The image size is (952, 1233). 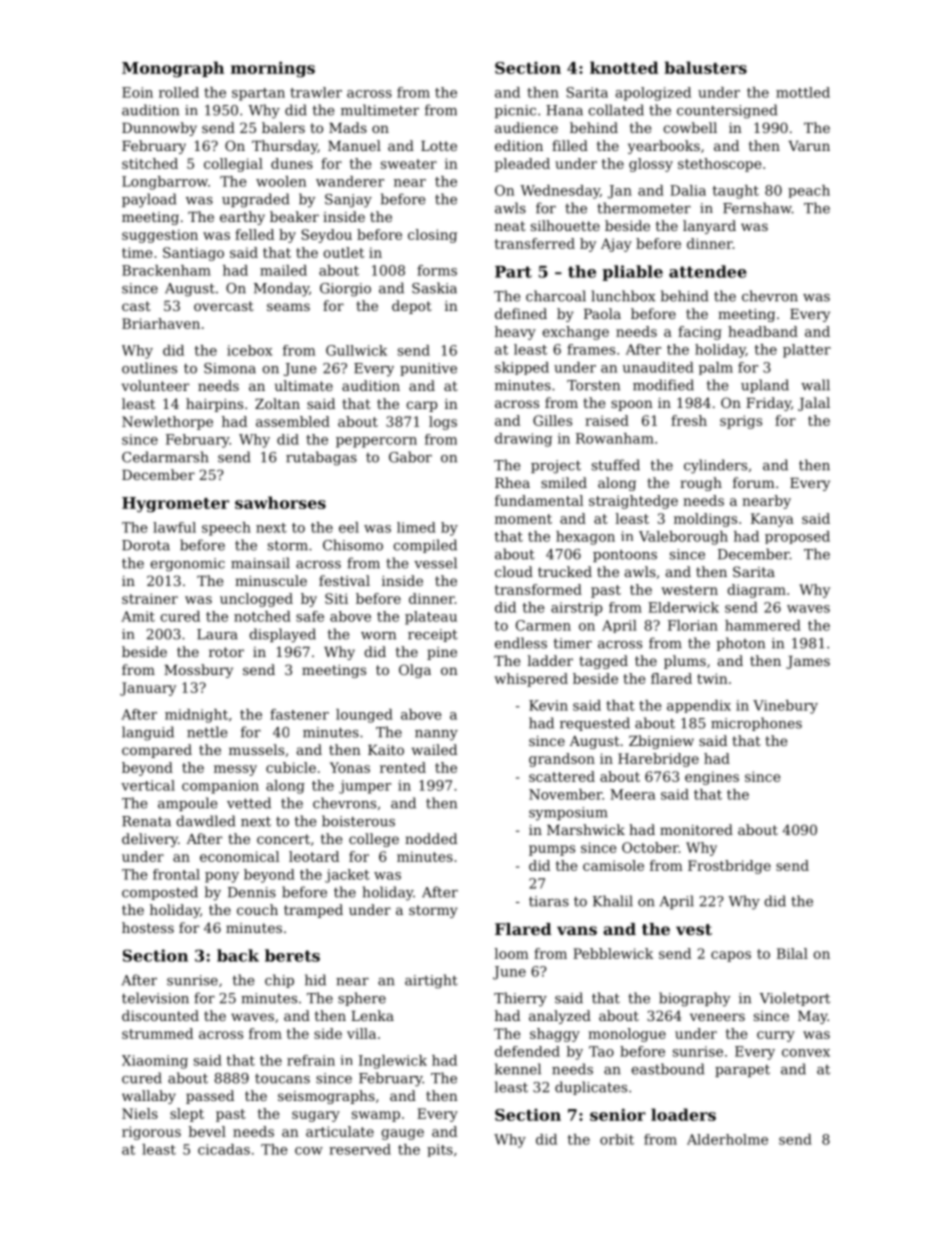 What do you see at coordinates (291, 767) in the screenshot?
I see `cubicle` at bounding box center [291, 767].
